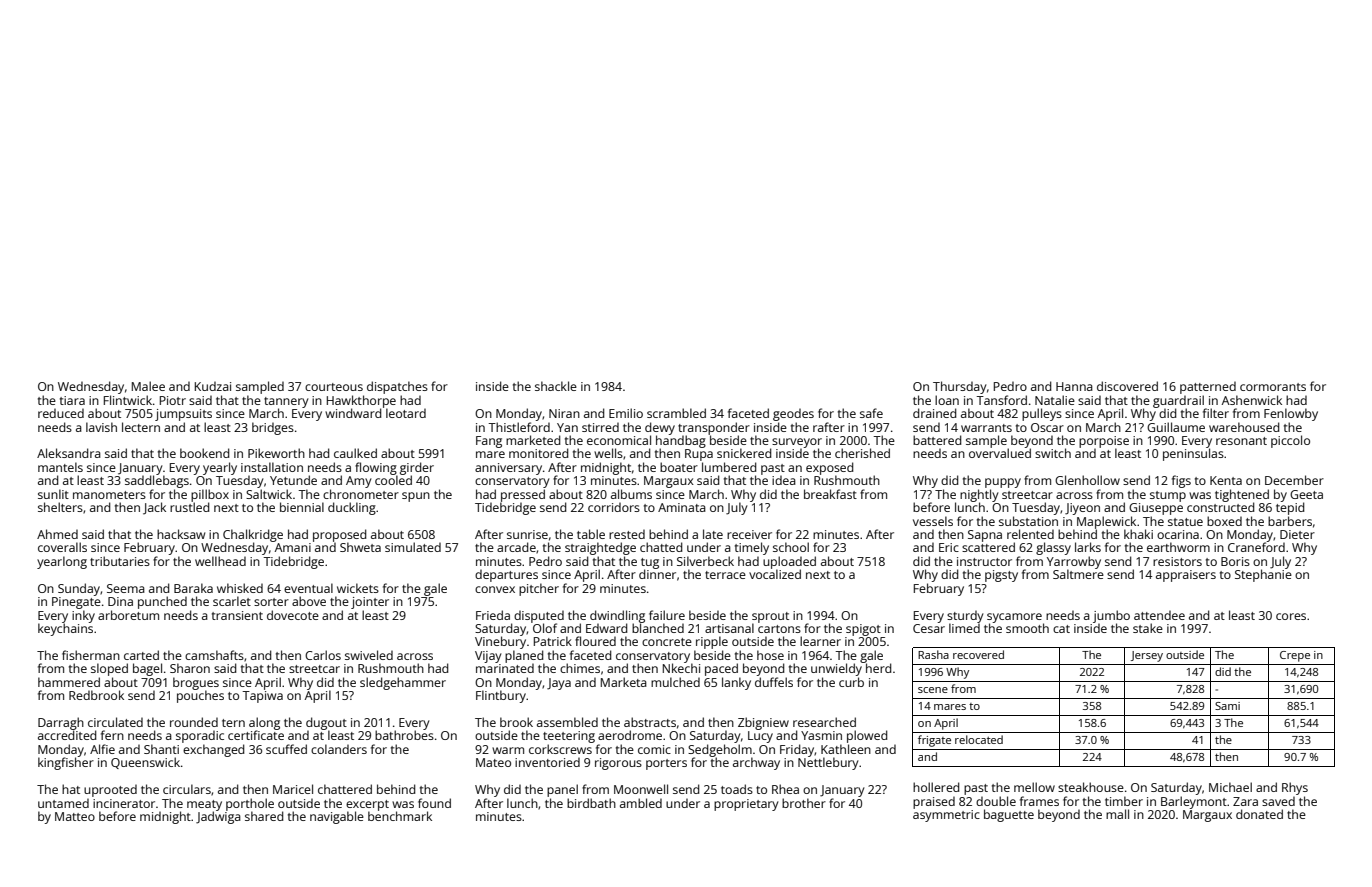  What do you see at coordinates (66, 763) in the screenshot?
I see `kingfisher` at bounding box center [66, 763].
